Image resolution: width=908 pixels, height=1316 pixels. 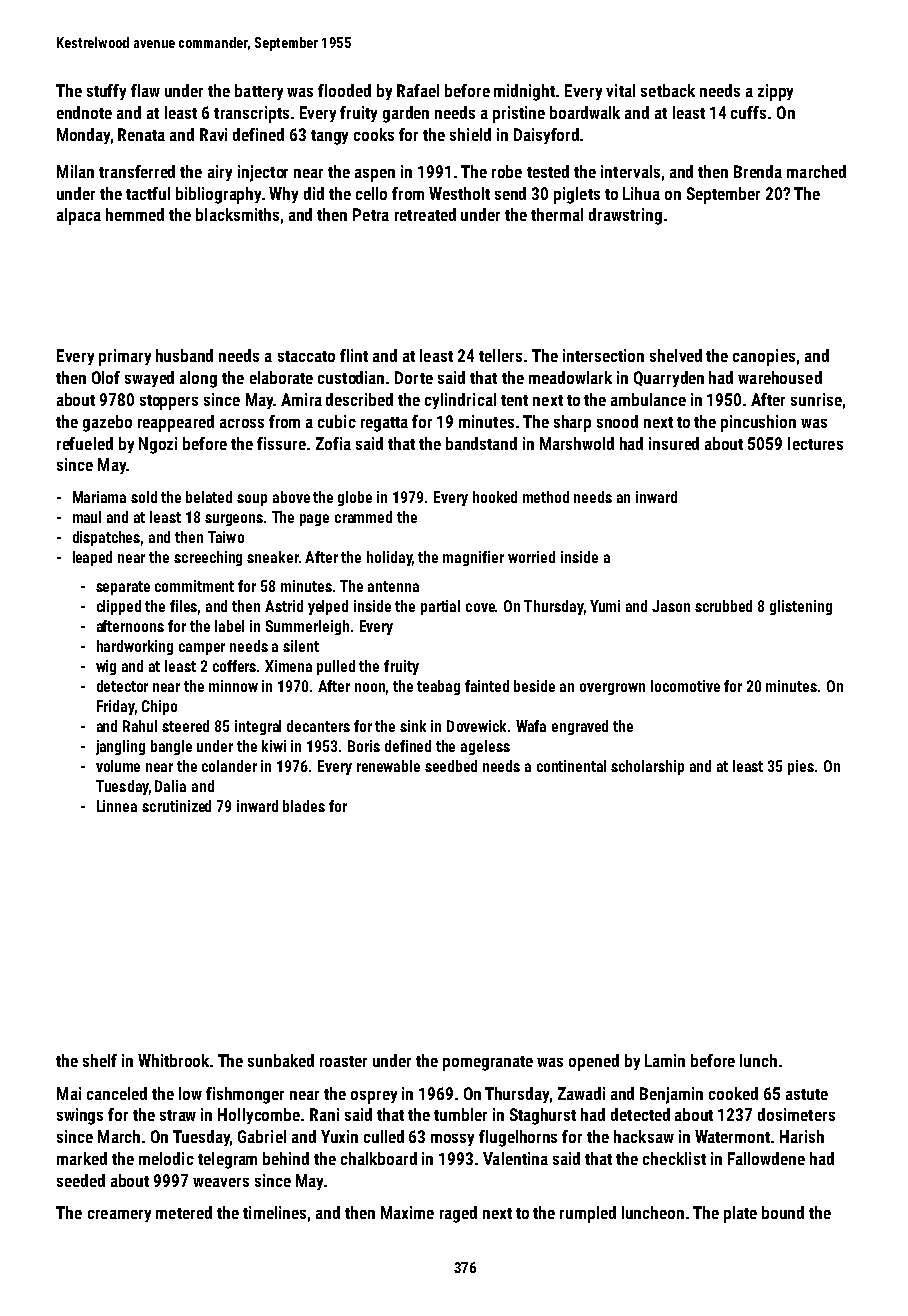 What do you see at coordinates (571, 766) in the screenshot?
I see `continental` at bounding box center [571, 766].
